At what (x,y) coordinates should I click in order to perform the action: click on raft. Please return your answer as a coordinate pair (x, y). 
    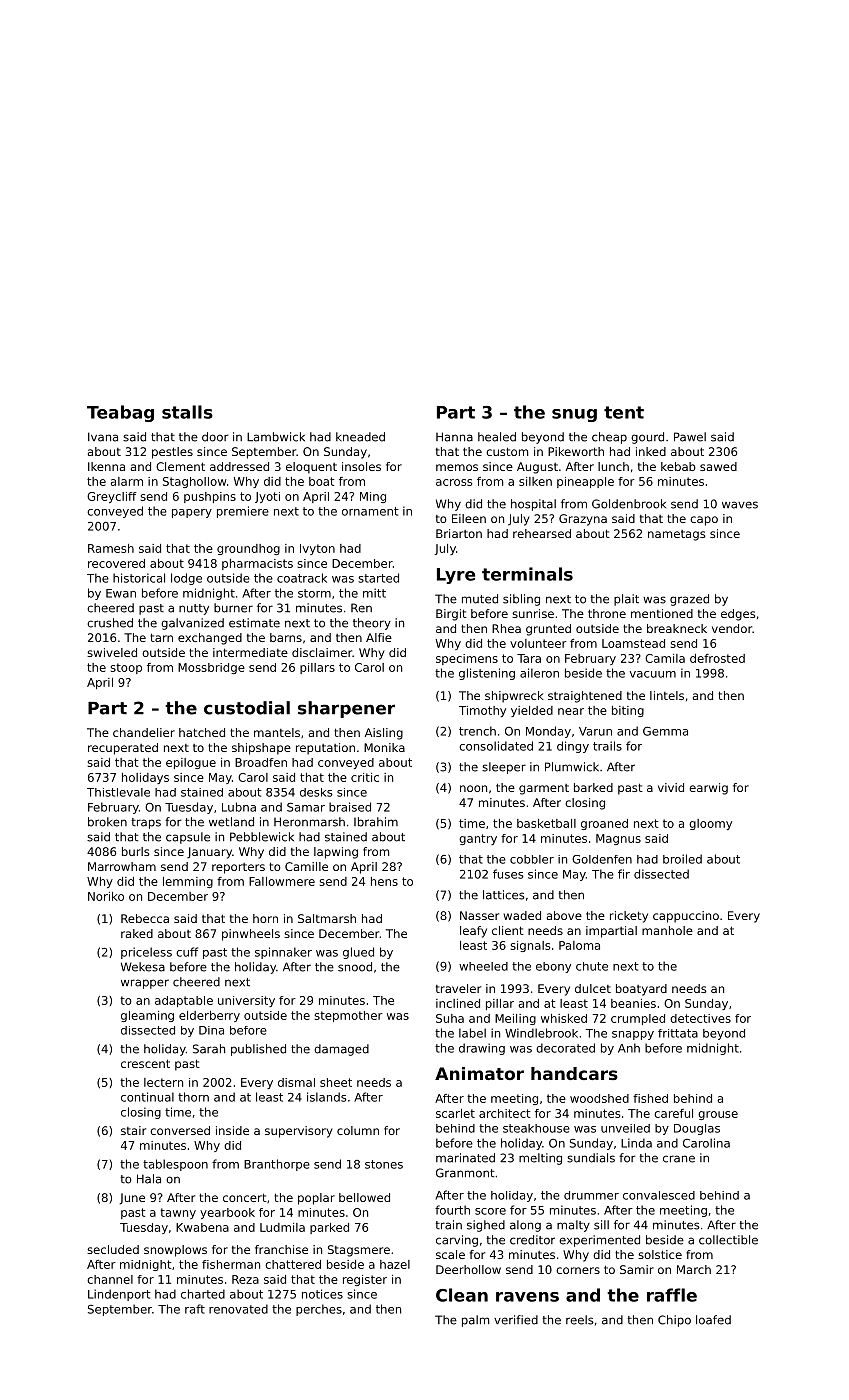
    Looking at the image, I should click on (195, 1309).
